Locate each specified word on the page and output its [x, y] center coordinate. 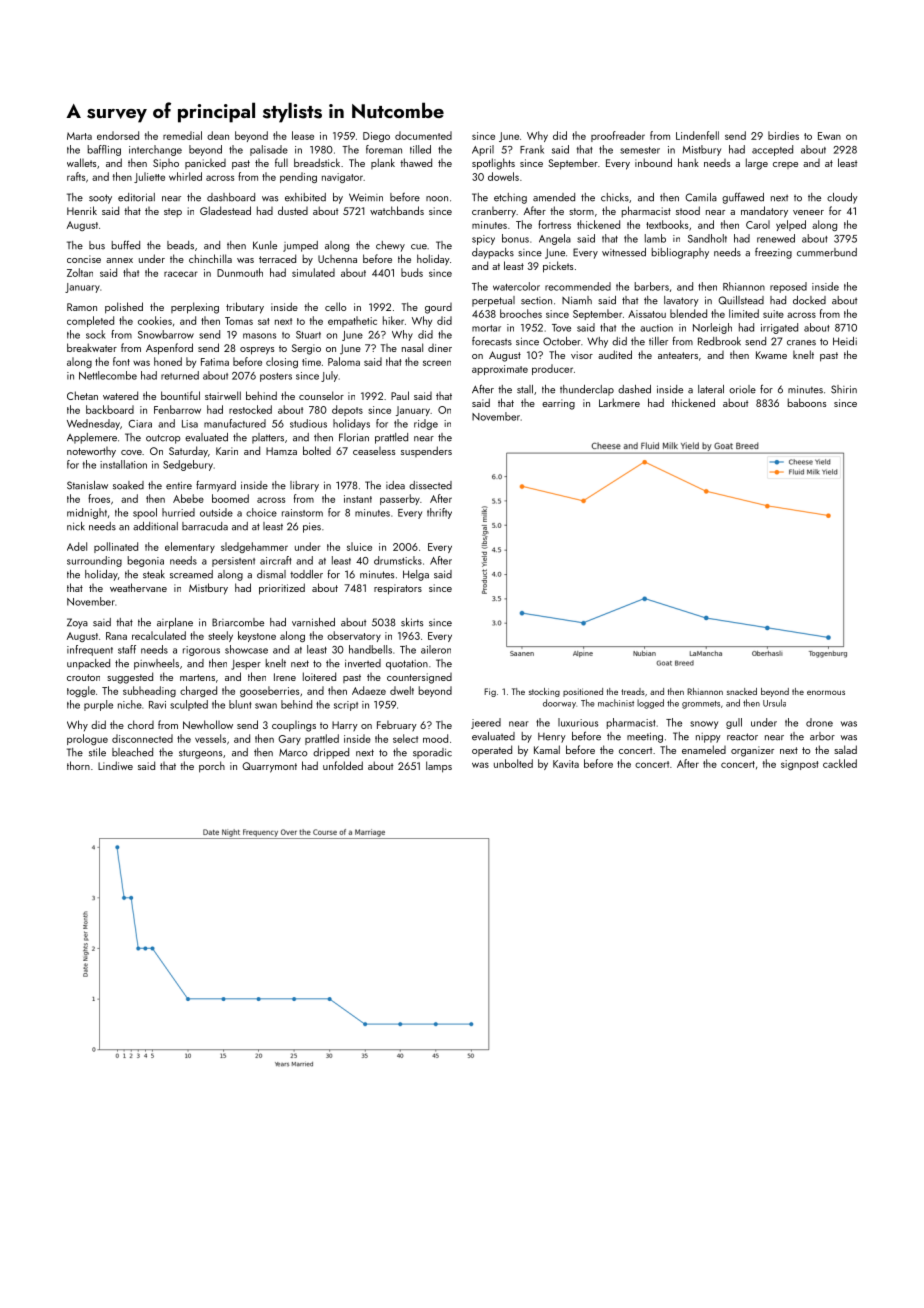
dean [218, 135]
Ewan [829, 136]
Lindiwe [115, 765]
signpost [800, 765]
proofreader [618, 136]
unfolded [343, 765]
